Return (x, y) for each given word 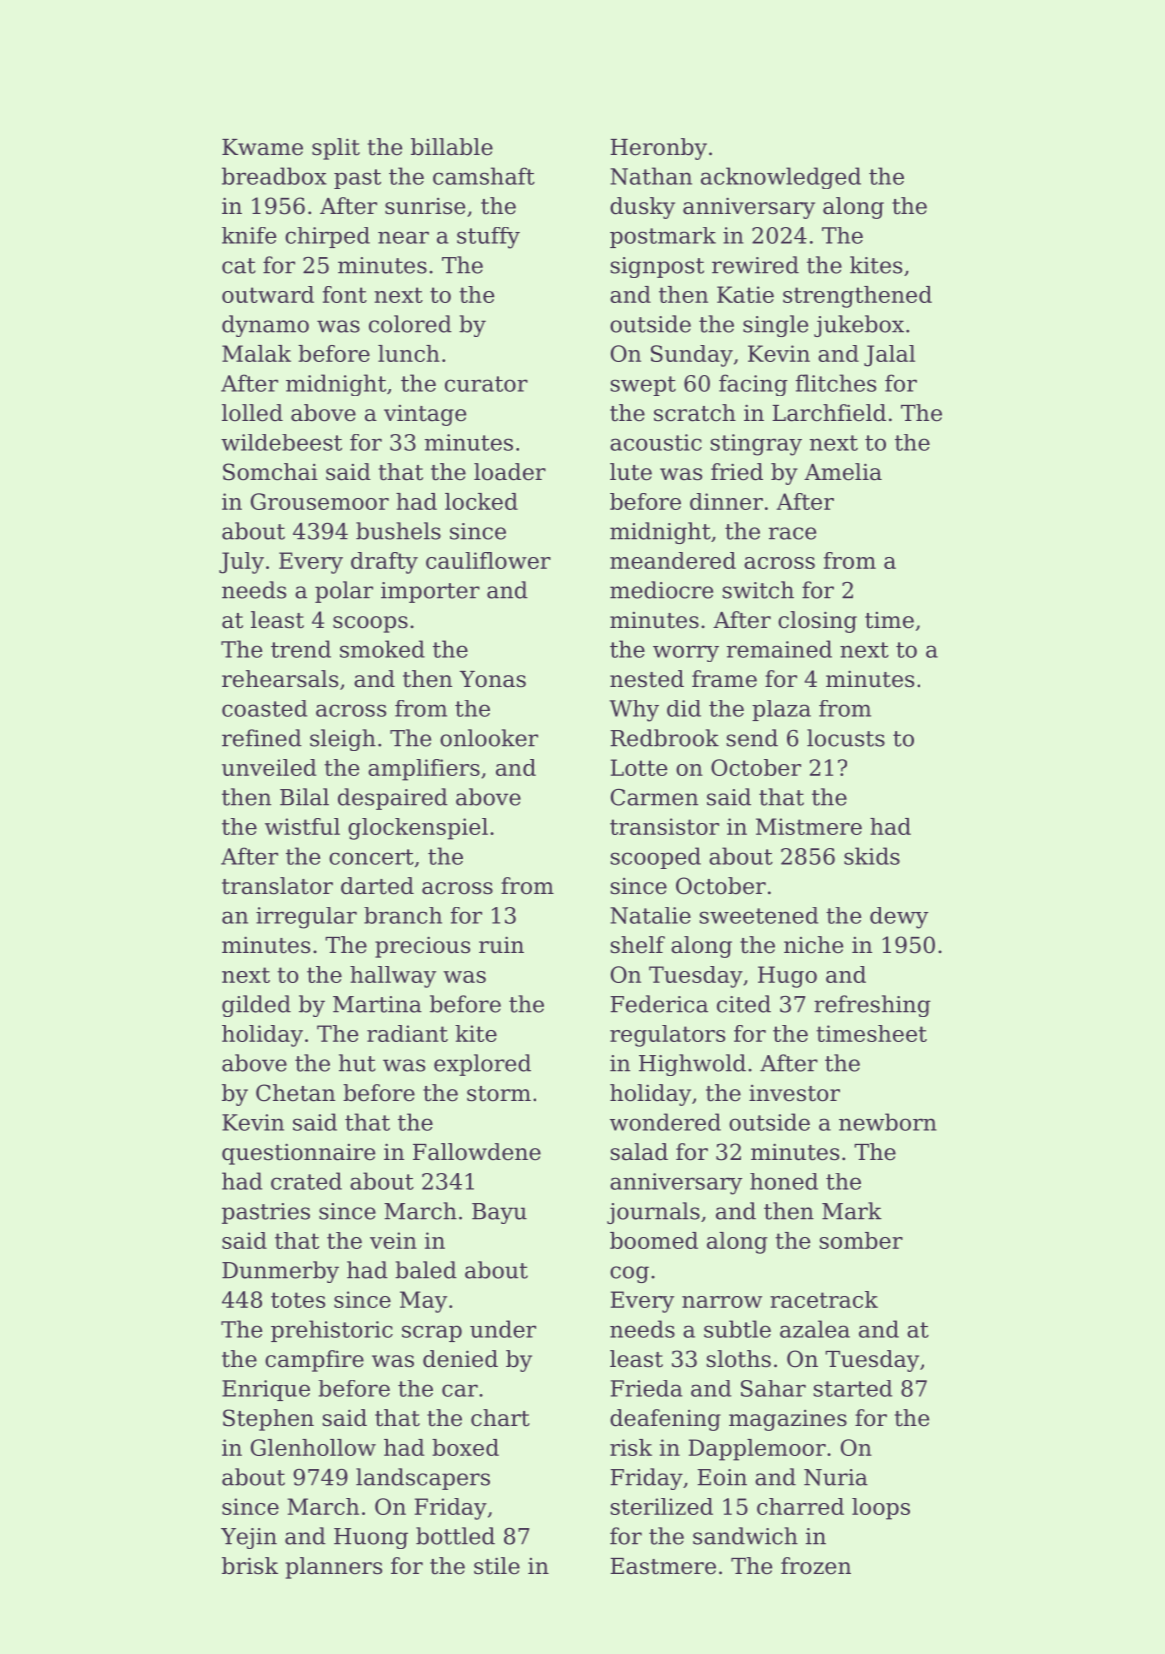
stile (497, 1566)
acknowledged (781, 178)
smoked (382, 649)
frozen (816, 1566)
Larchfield (829, 413)
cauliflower (488, 560)
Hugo (787, 977)
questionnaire (298, 1154)
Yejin (249, 1538)
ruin (501, 945)
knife (249, 235)
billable (452, 147)
